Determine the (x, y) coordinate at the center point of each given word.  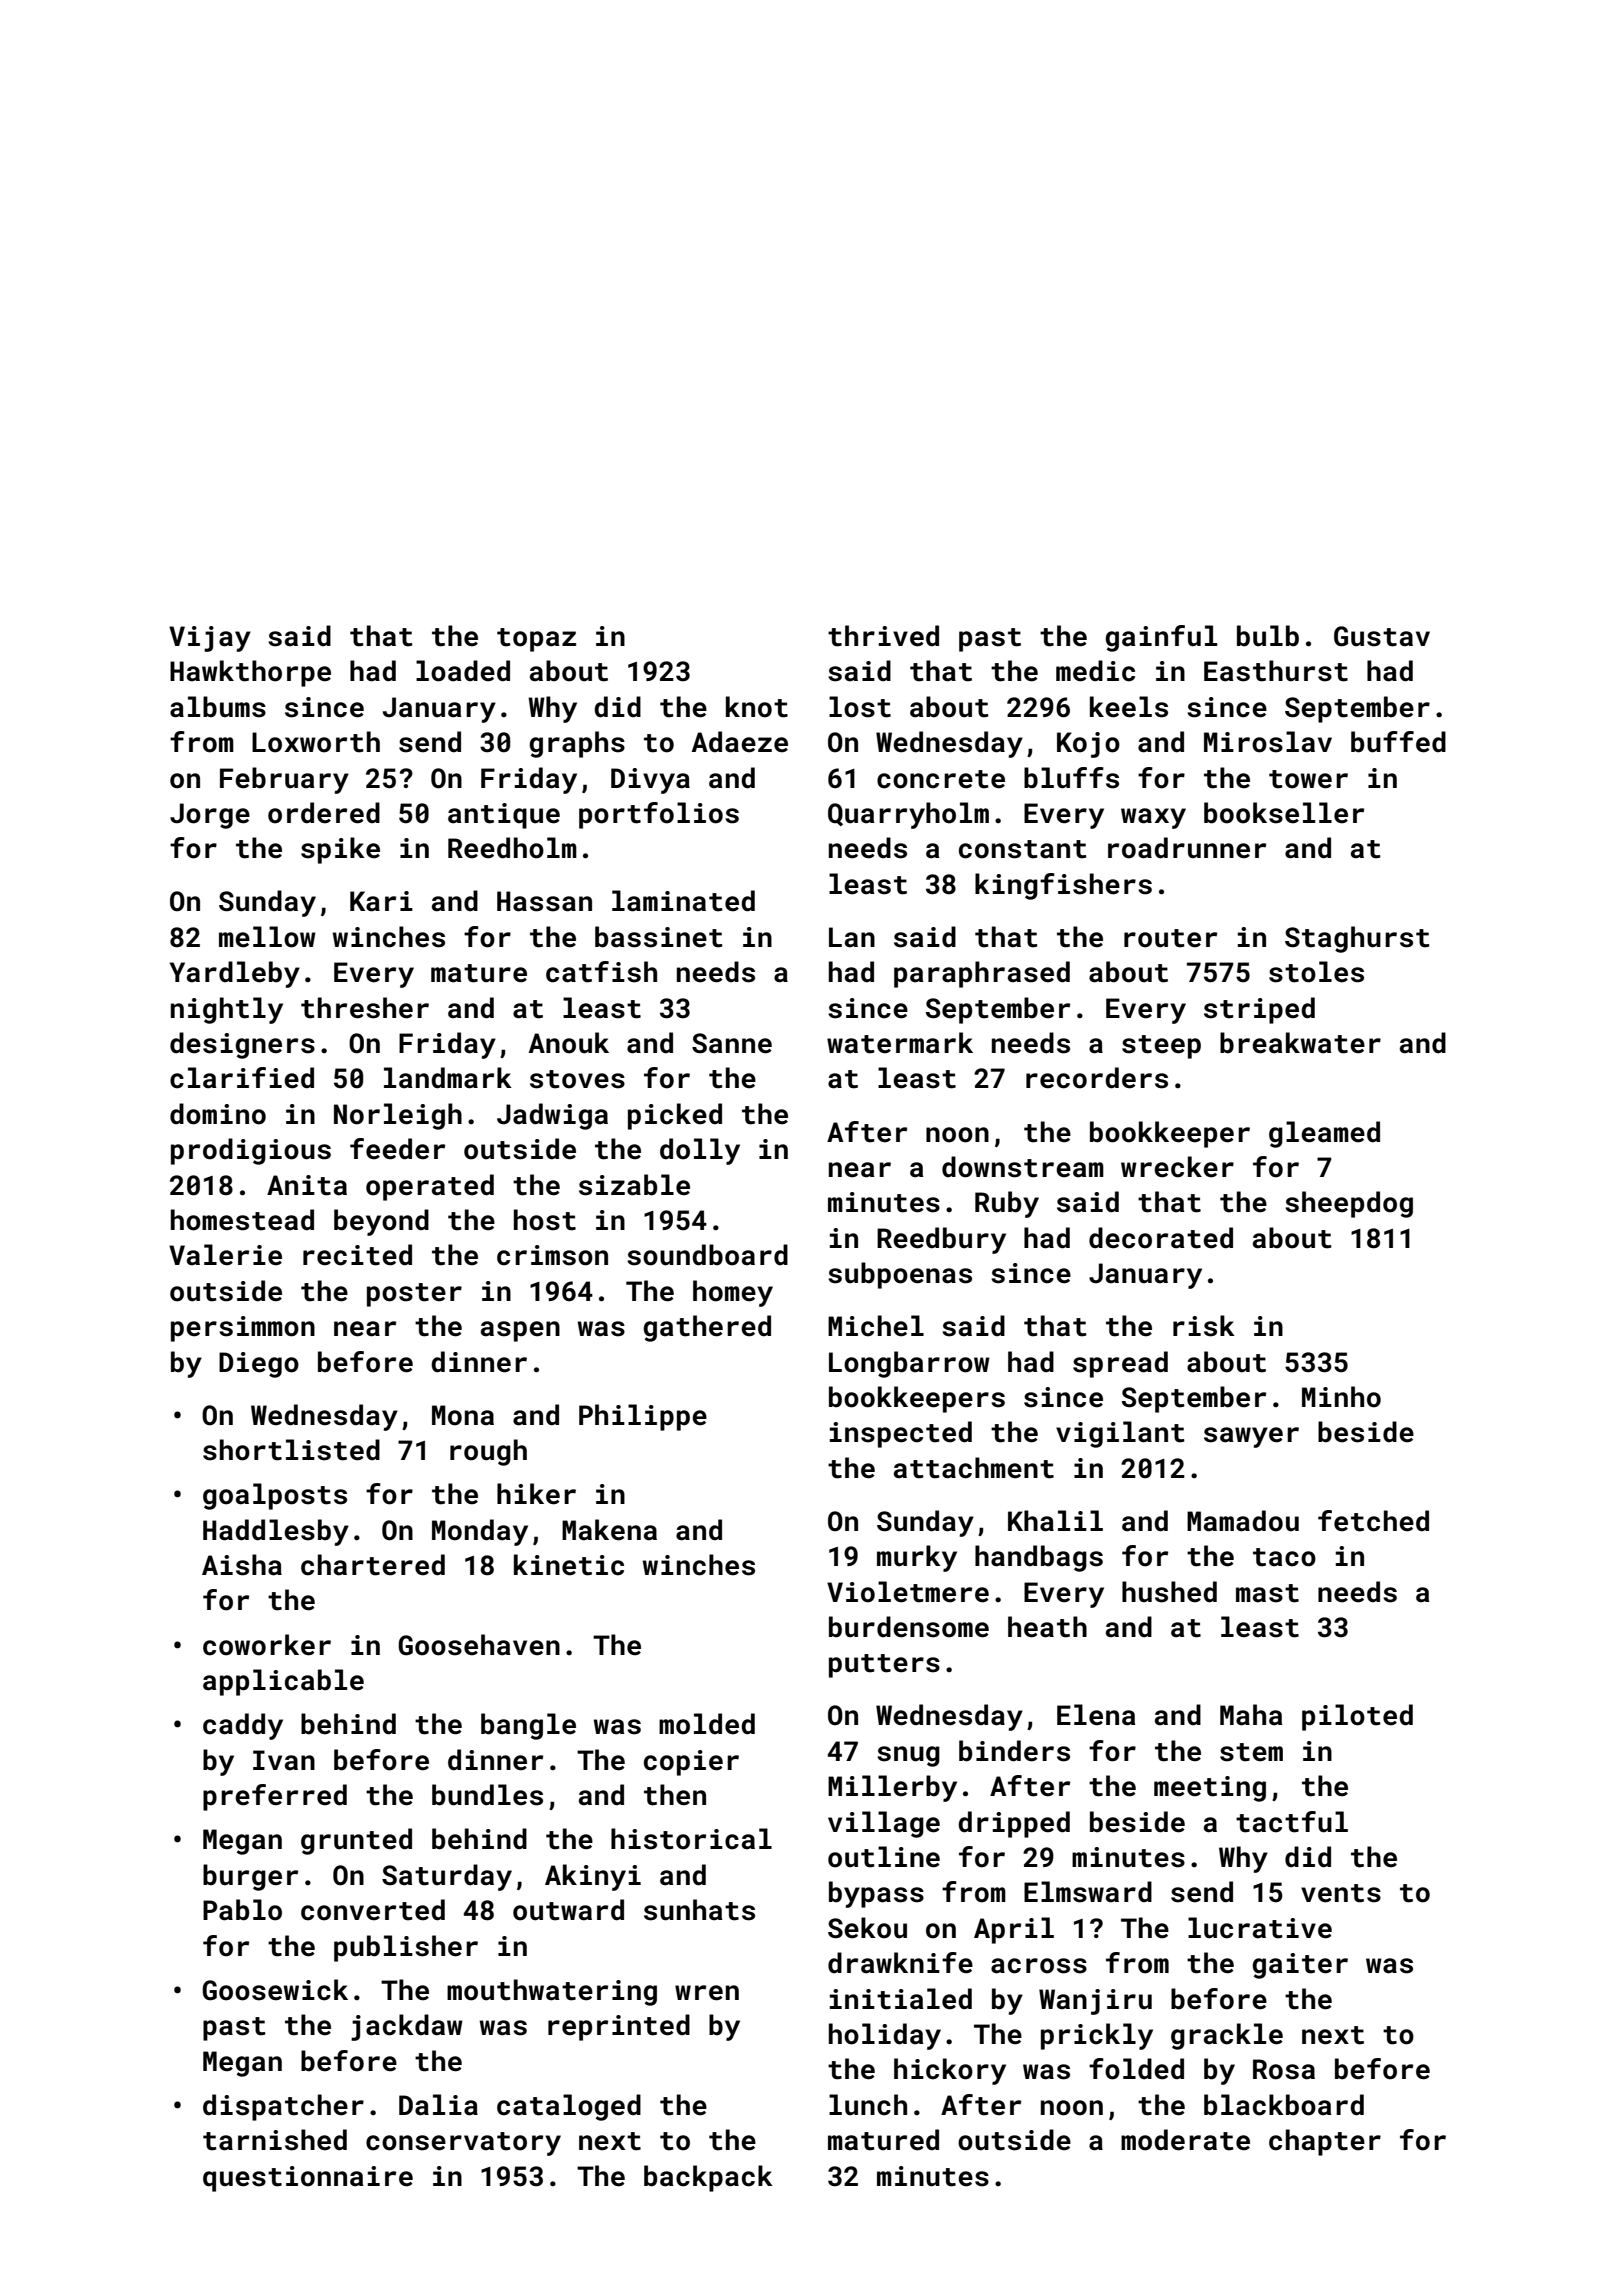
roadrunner (1187, 848)
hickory (950, 2071)
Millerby (892, 1788)
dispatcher (283, 2107)
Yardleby (234, 974)
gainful (1161, 638)
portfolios (659, 815)
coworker (267, 1645)
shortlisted (291, 1450)
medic (1095, 671)
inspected (901, 1434)
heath (1047, 1627)
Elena (1096, 1715)
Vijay (210, 639)
